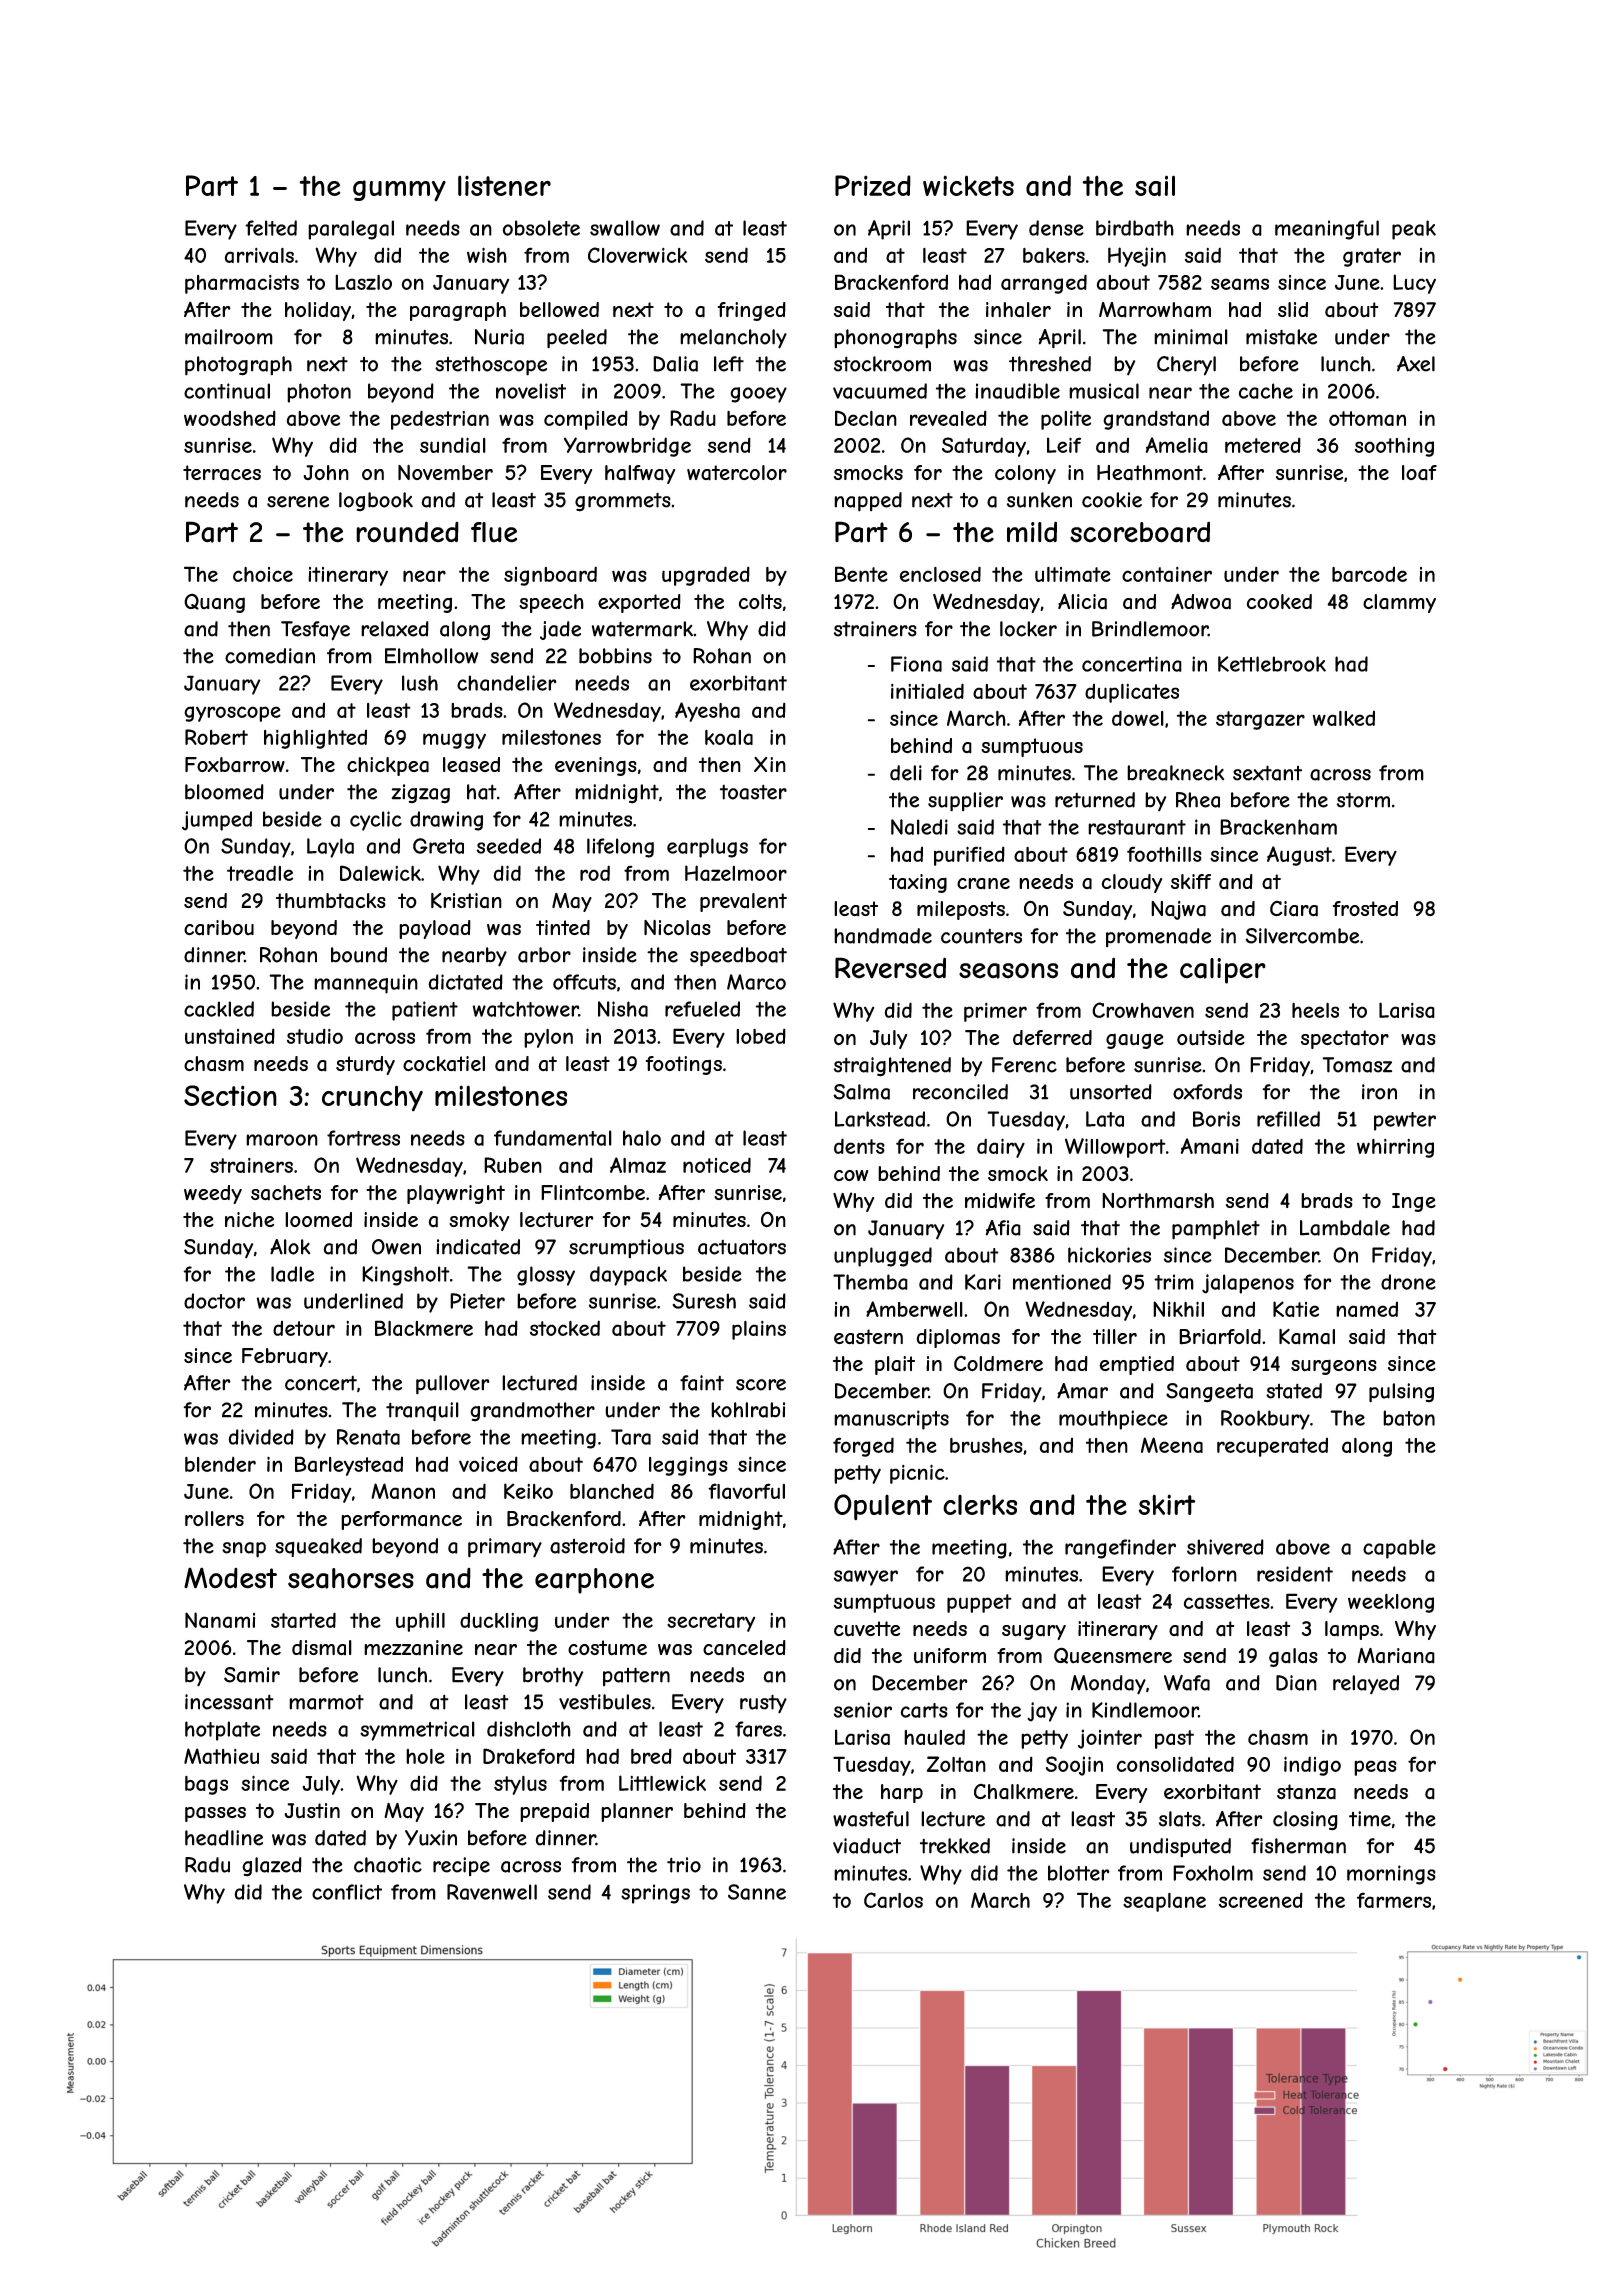 The width and height of the page is (1620, 2292). I want to click on frosted, so click(1365, 908).
